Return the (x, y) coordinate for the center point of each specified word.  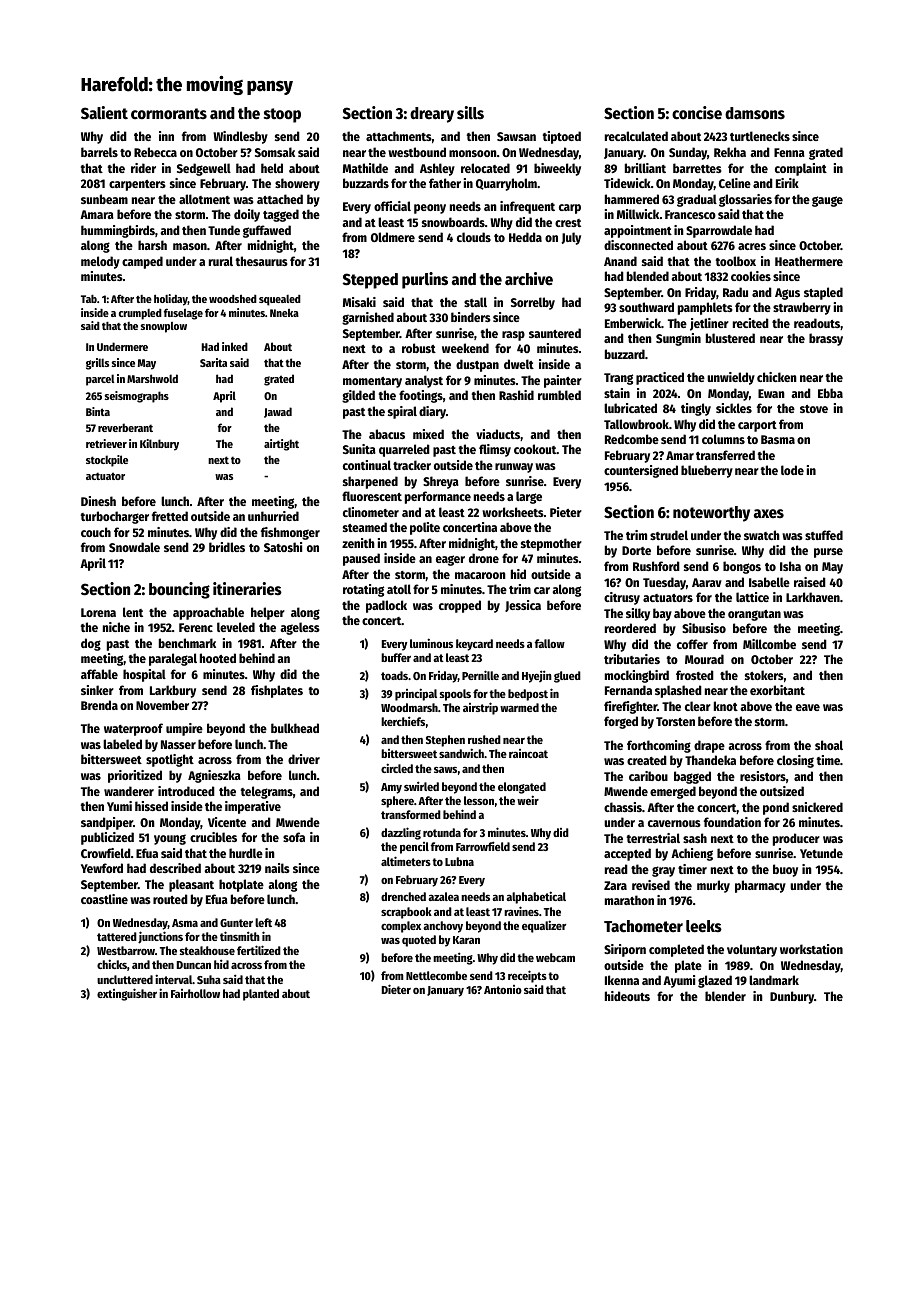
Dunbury (792, 997)
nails (277, 868)
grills (97, 364)
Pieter (566, 512)
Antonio (503, 989)
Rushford (656, 566)
